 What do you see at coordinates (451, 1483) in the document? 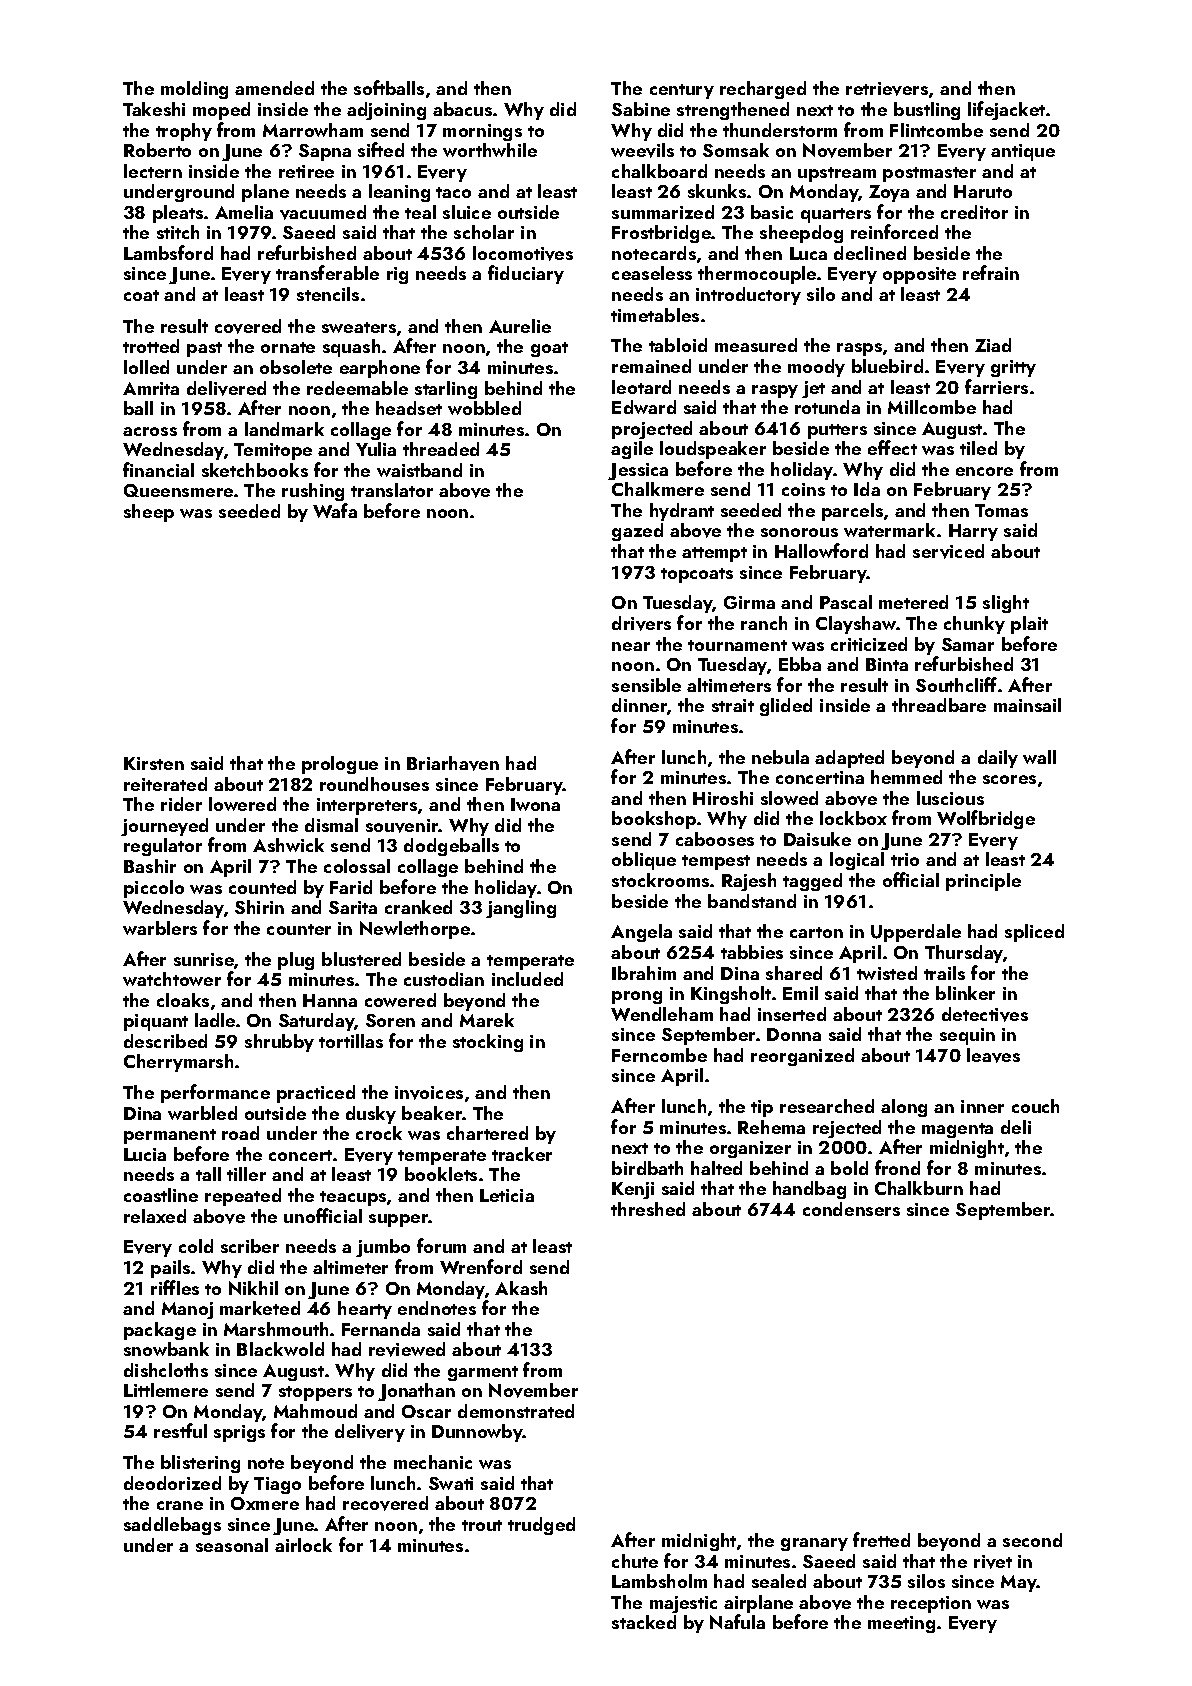
I see `Swati` at bounding box center [451, 1483].
